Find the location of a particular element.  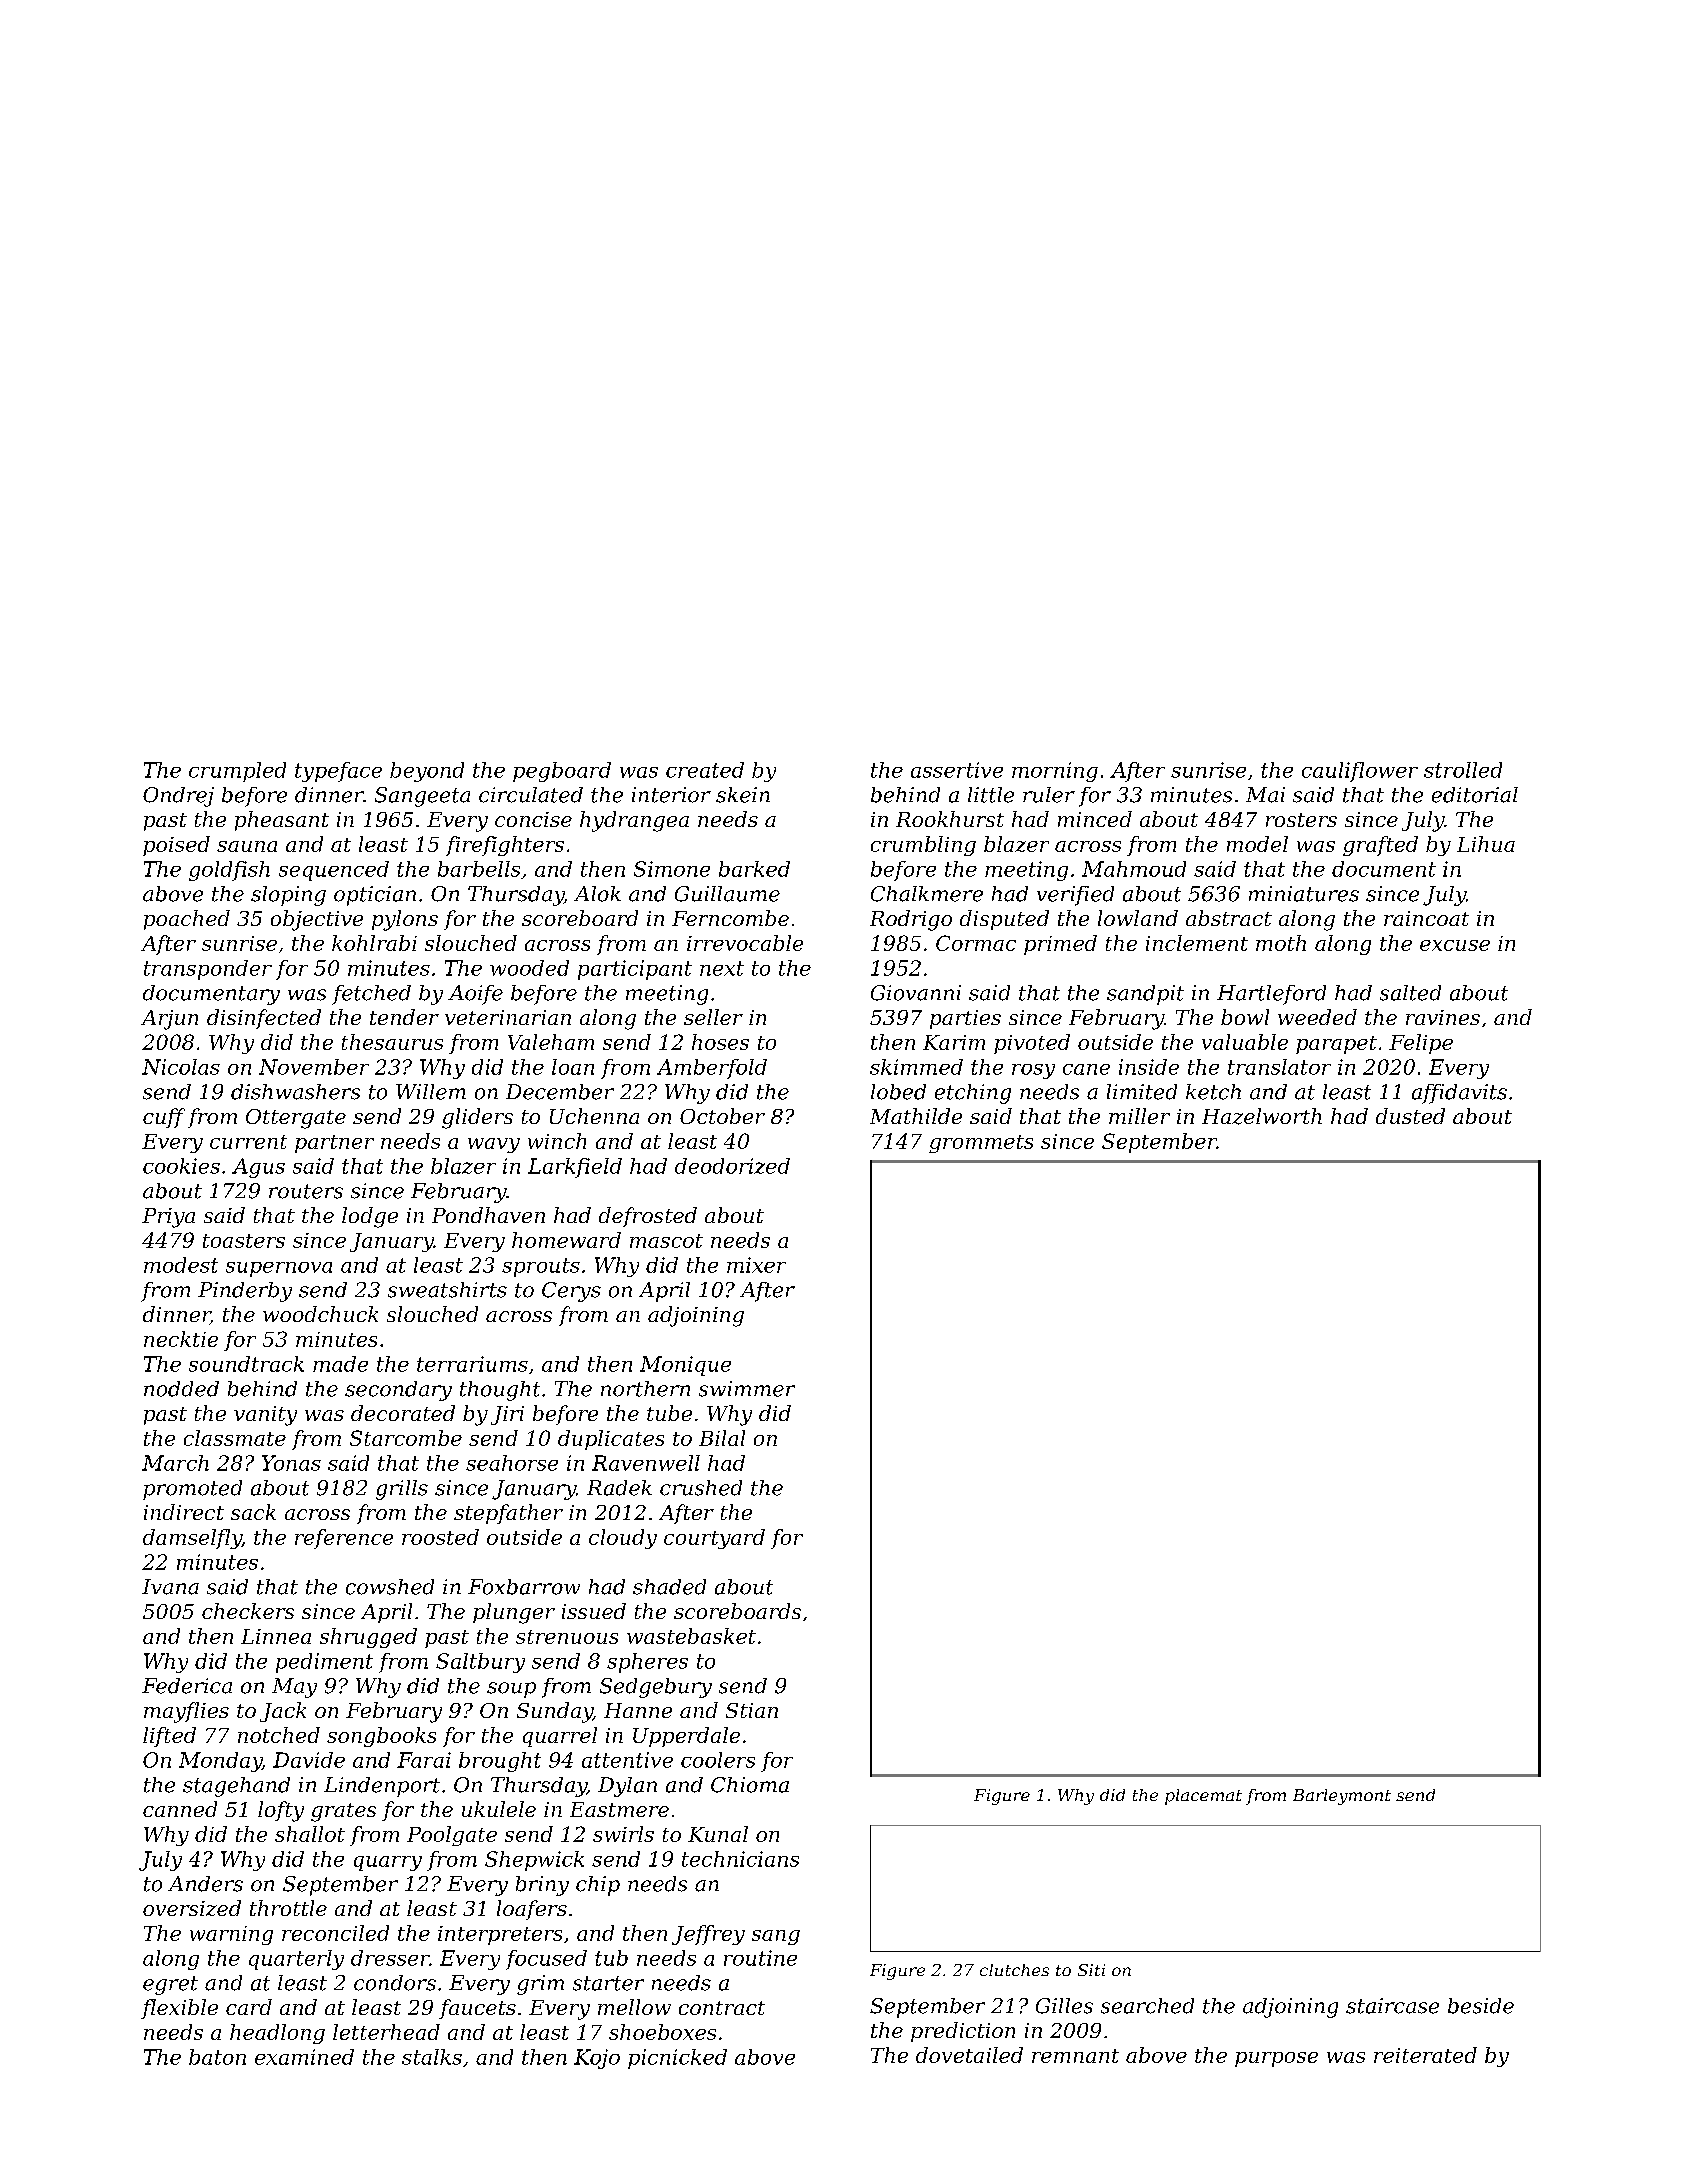

parapet is located at coordinates (1336, 1045).
